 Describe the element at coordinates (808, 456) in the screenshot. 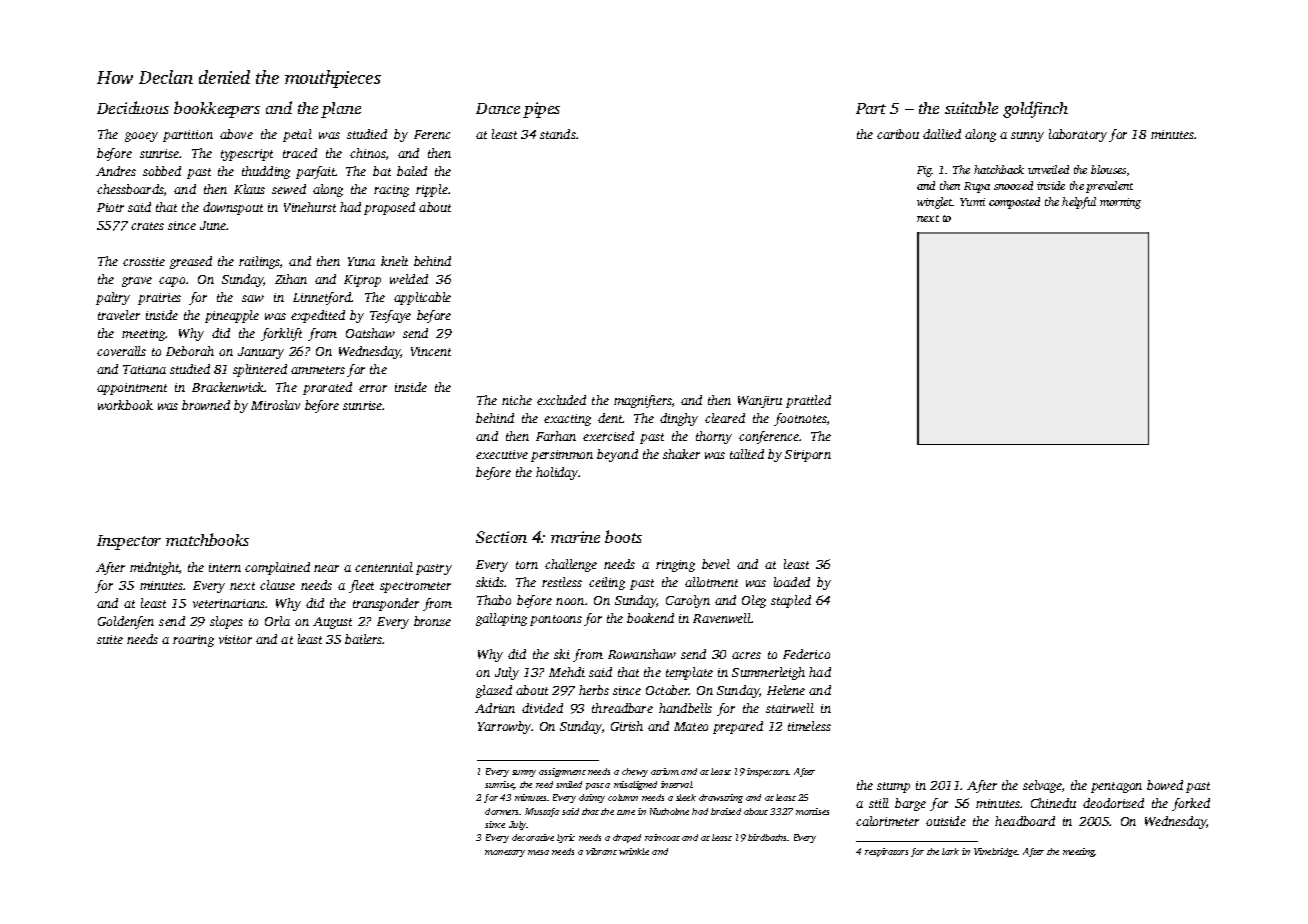

I see `Siriporn` at that location.
